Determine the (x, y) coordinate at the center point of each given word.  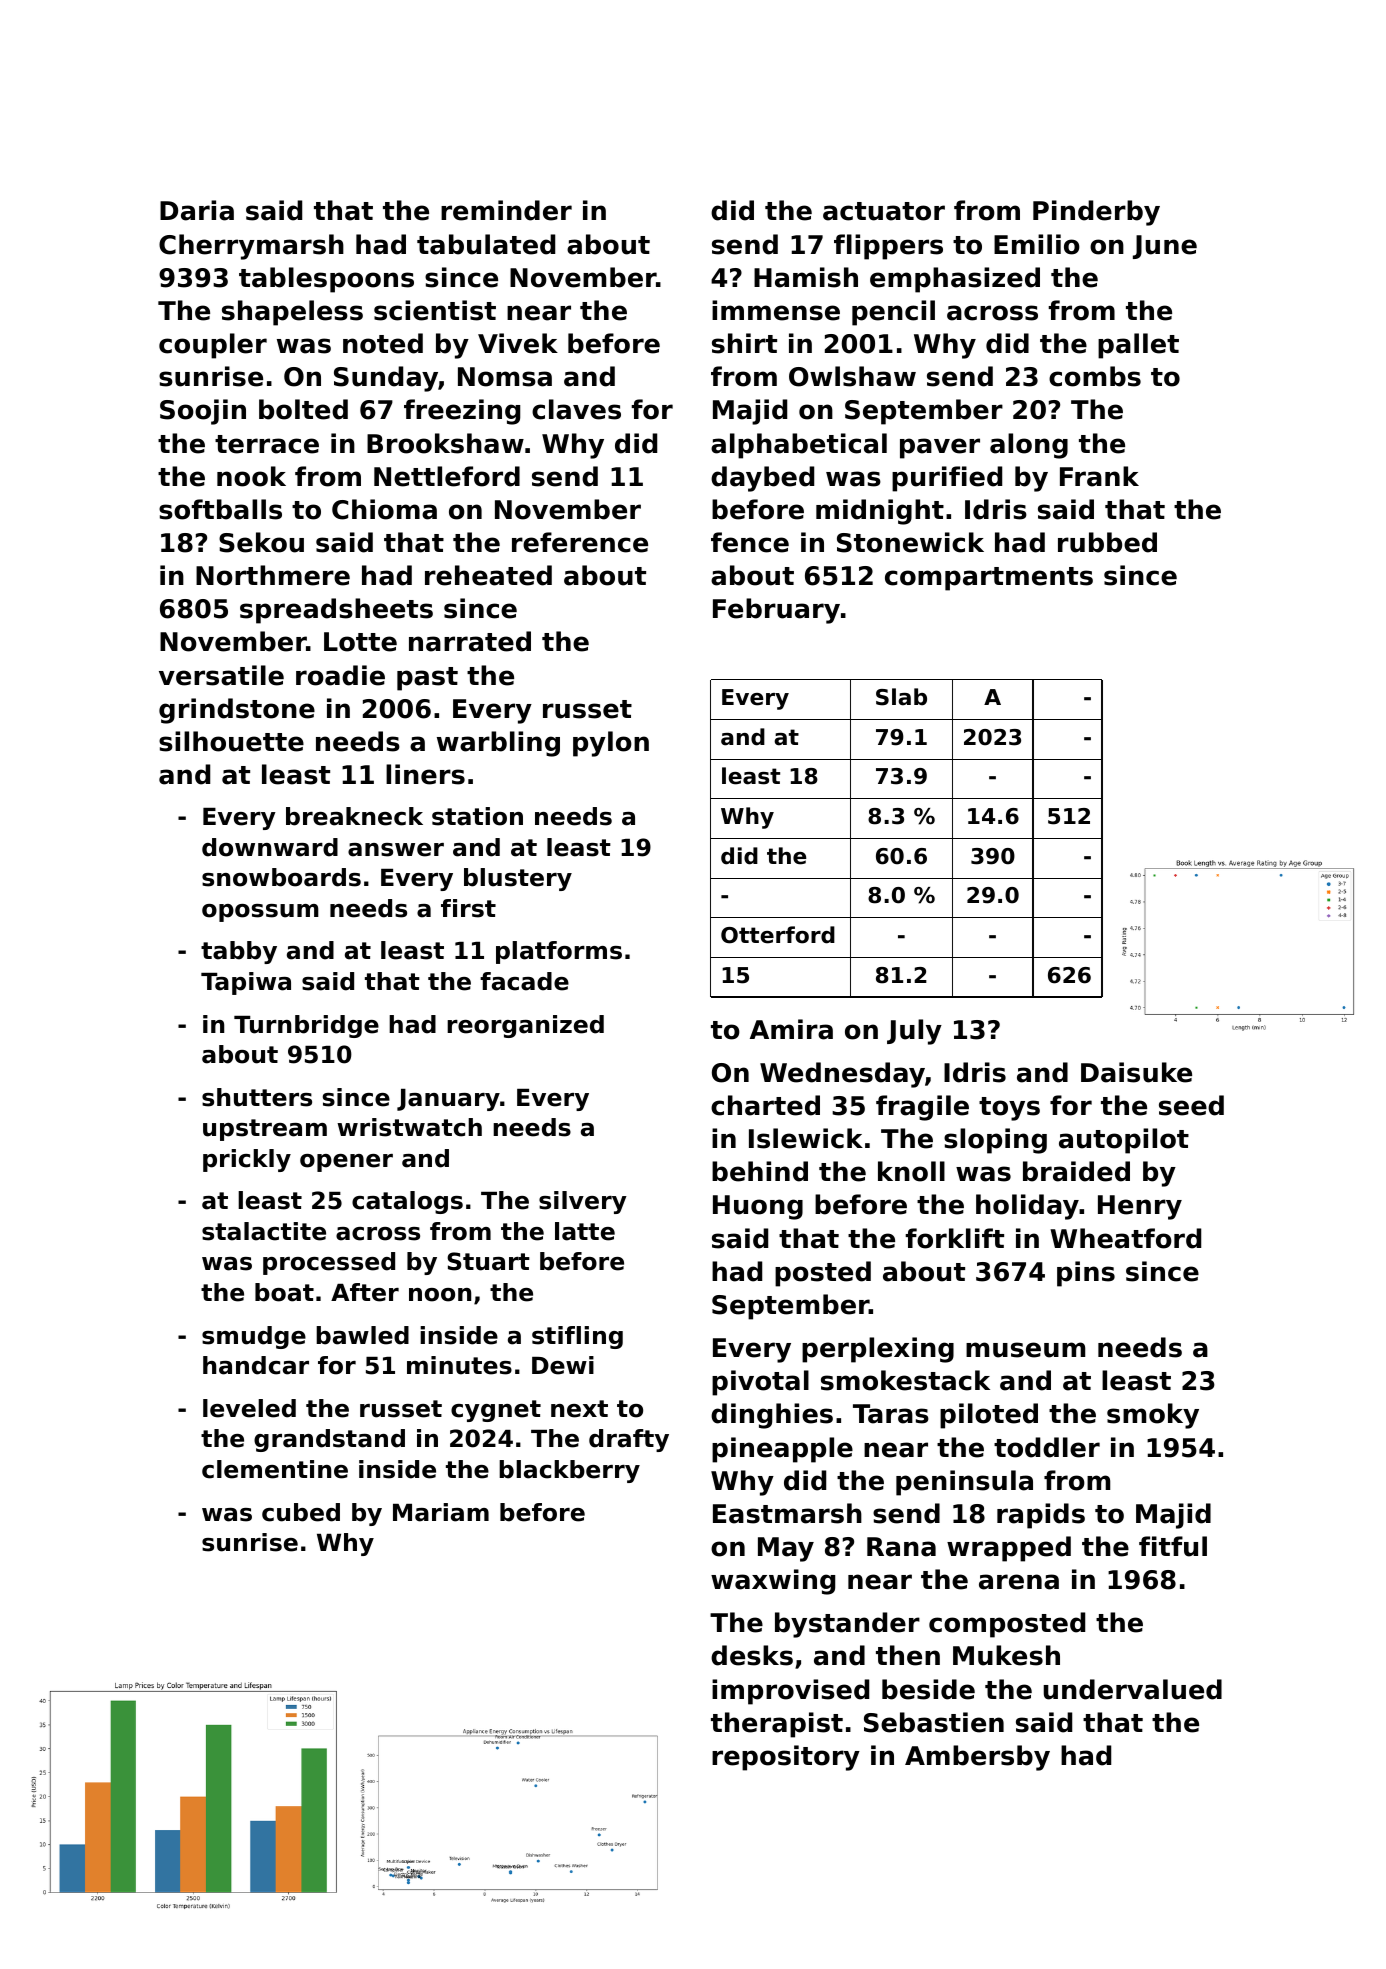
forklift (954, 1238)
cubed (301, 1512)
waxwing (773, 1582)
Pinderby (1096, 213)
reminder (506, 210)
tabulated (486, 244)
